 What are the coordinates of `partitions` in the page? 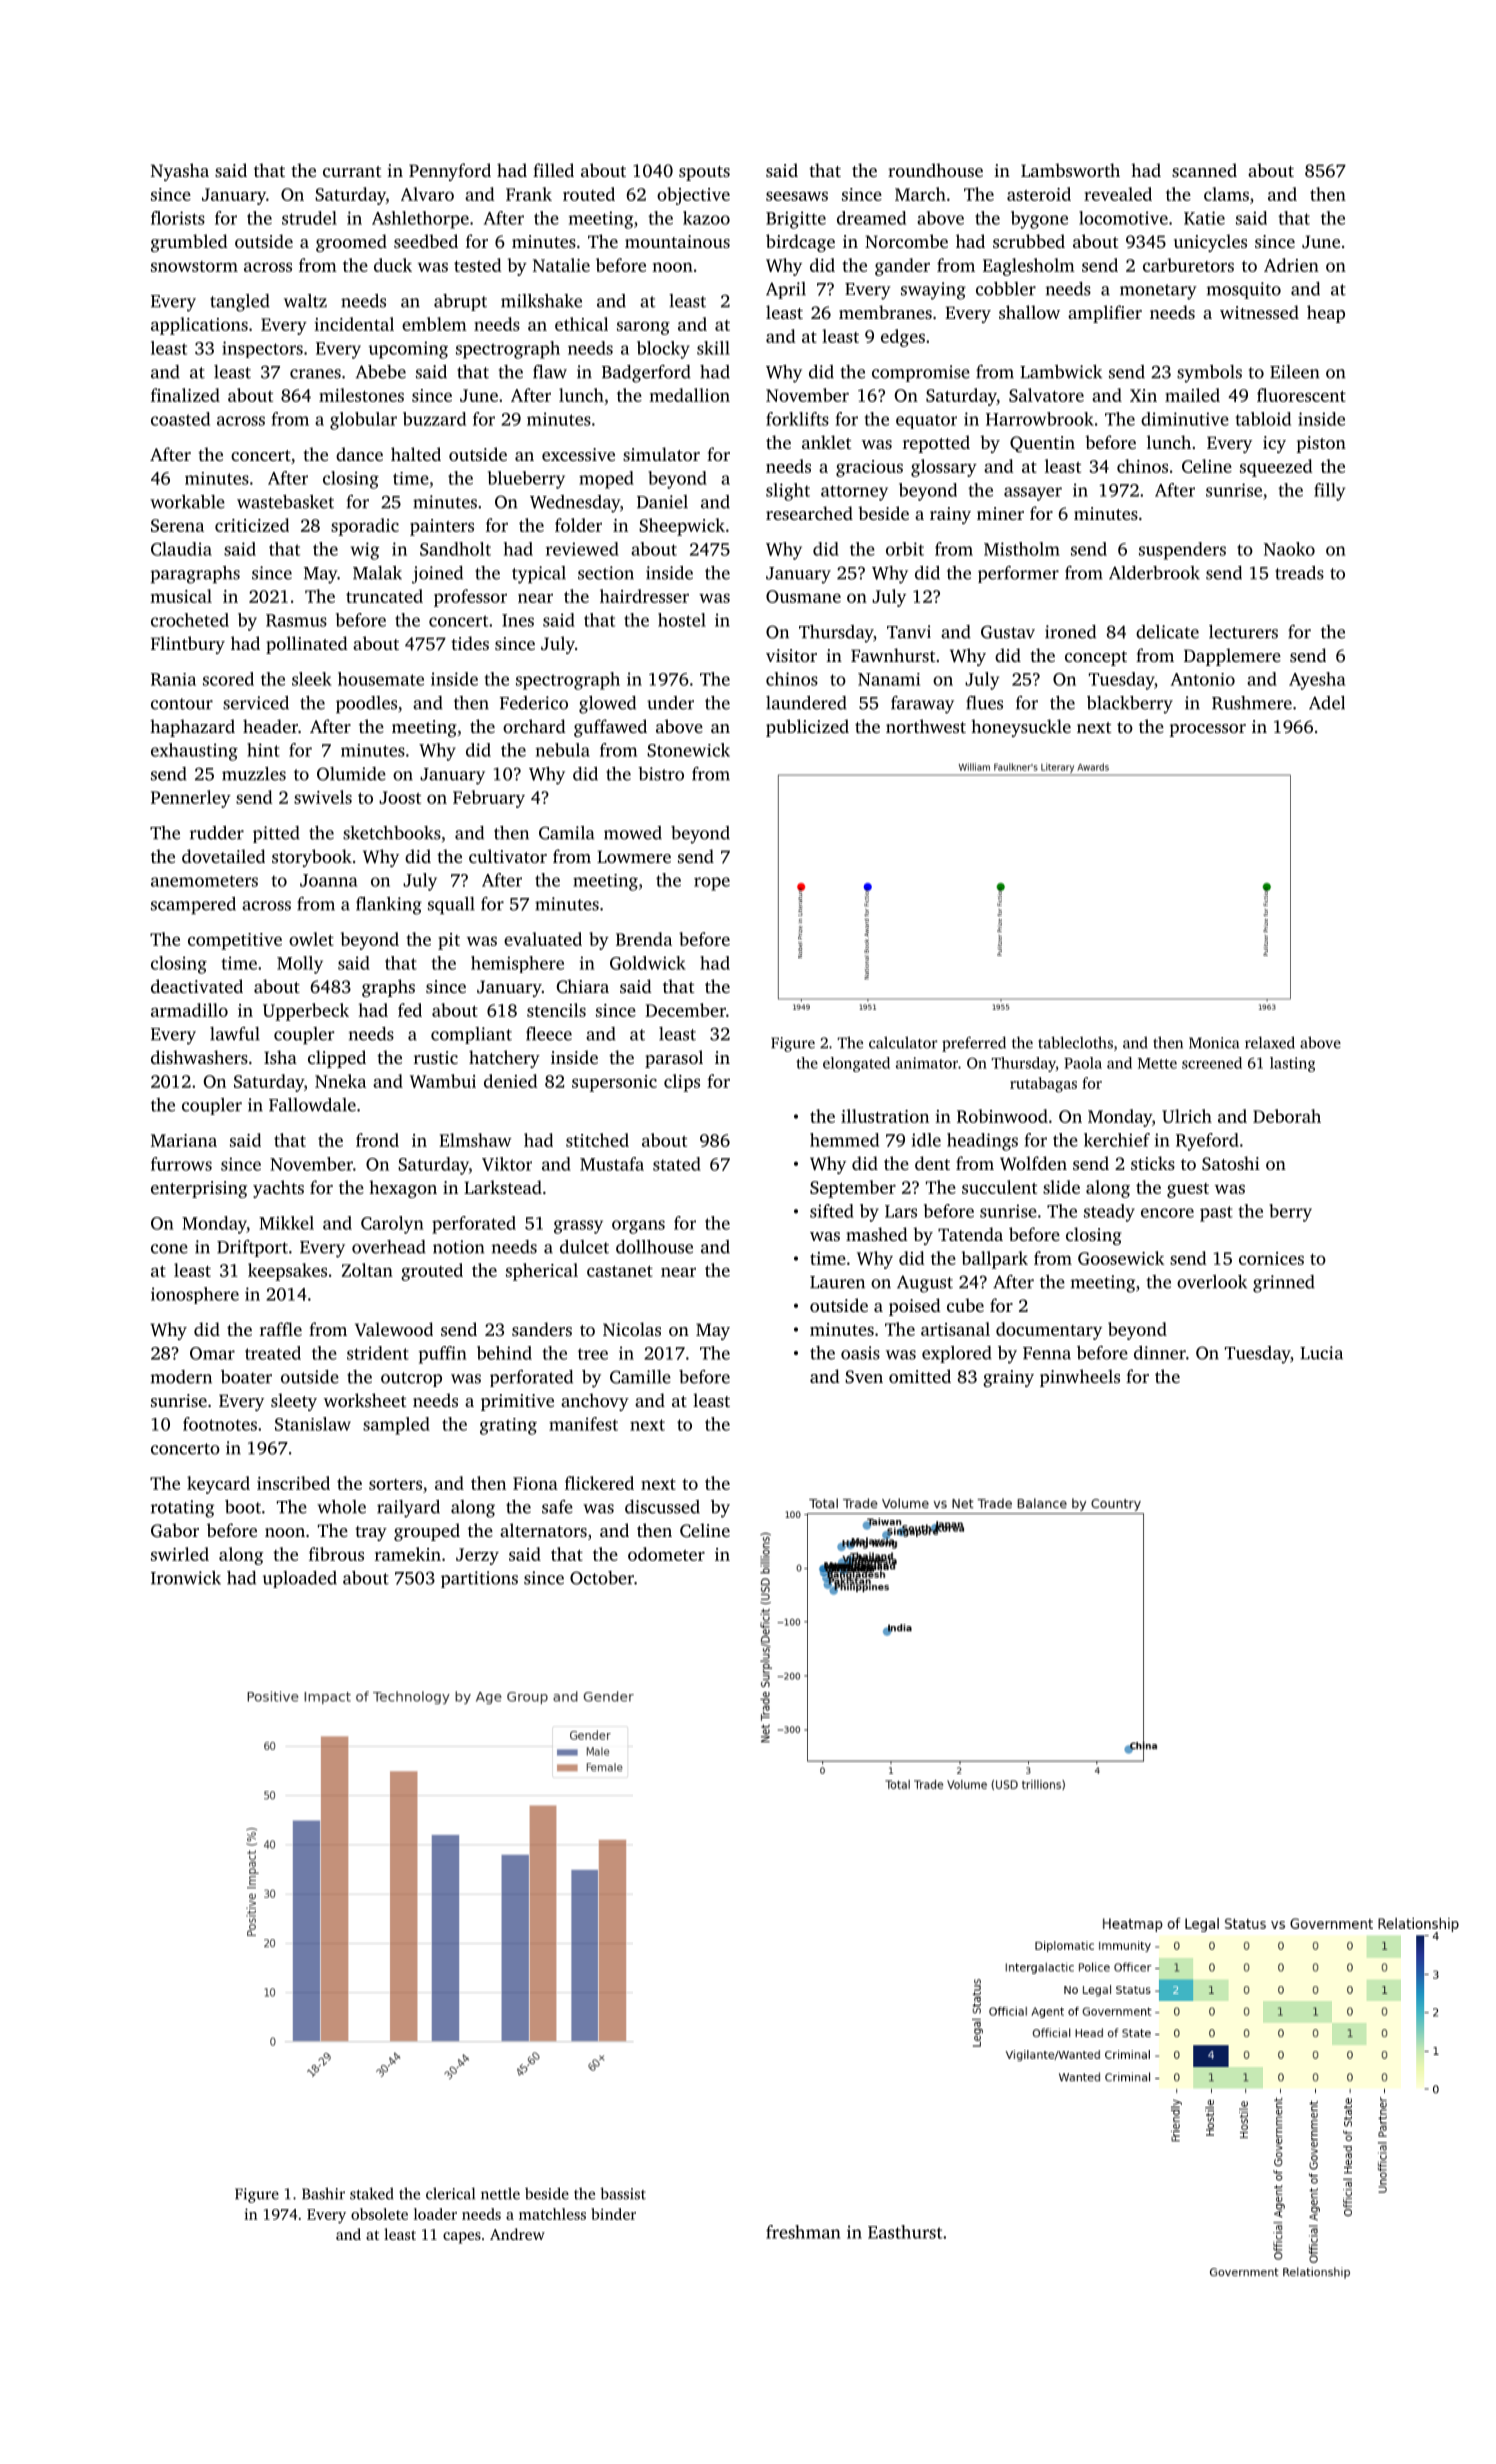 It's located at (479, 1579).
